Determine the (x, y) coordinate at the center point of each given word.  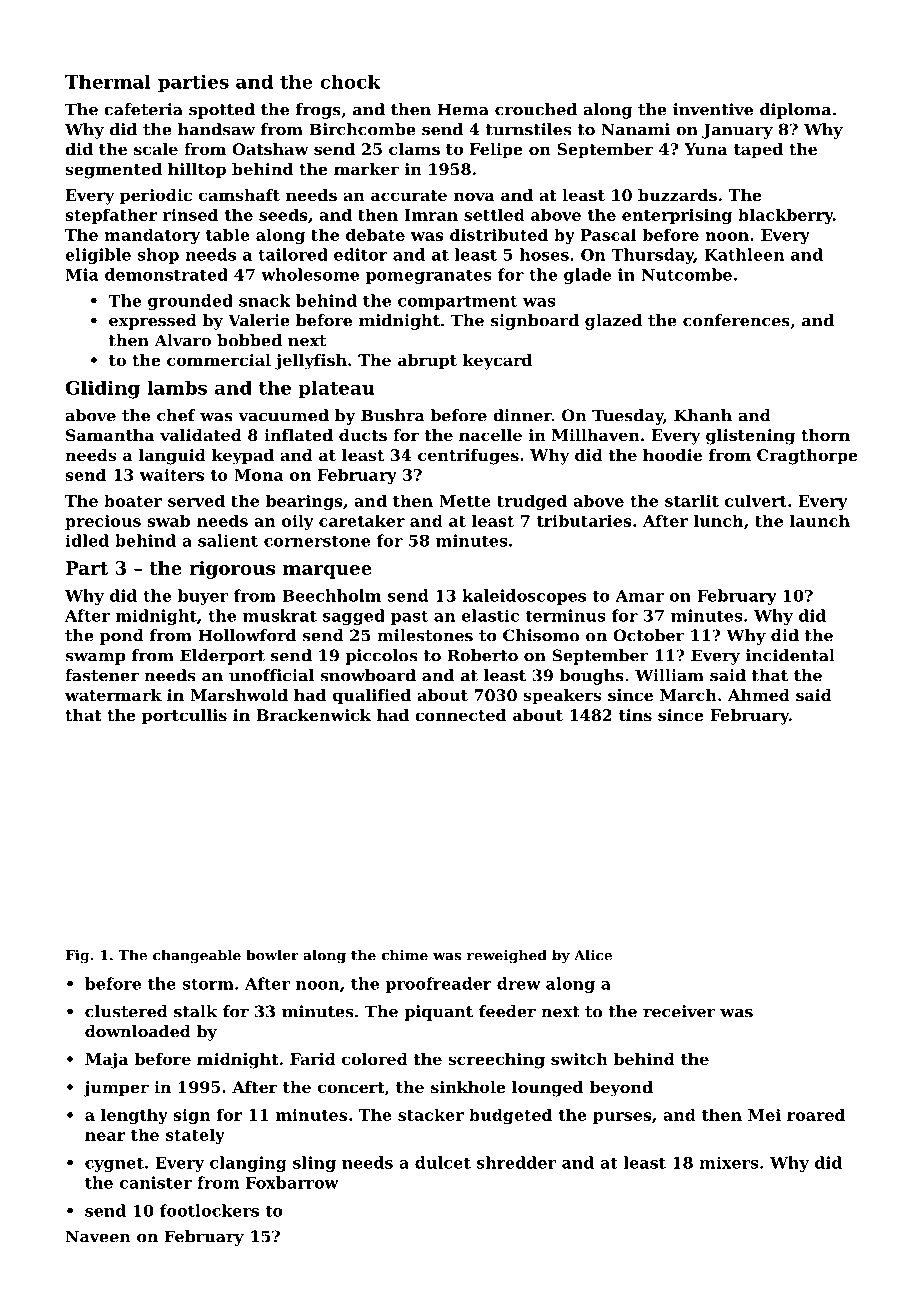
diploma (795, 111)
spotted (222, 111)
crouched (536, 109)
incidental (790, 655)
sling (314, 1164)
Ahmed (759, 695)
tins (635, 715)
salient (228, 540)
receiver (679, 1011)
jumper (116, 1089)
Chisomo (541, 635)
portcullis (184, 717)
